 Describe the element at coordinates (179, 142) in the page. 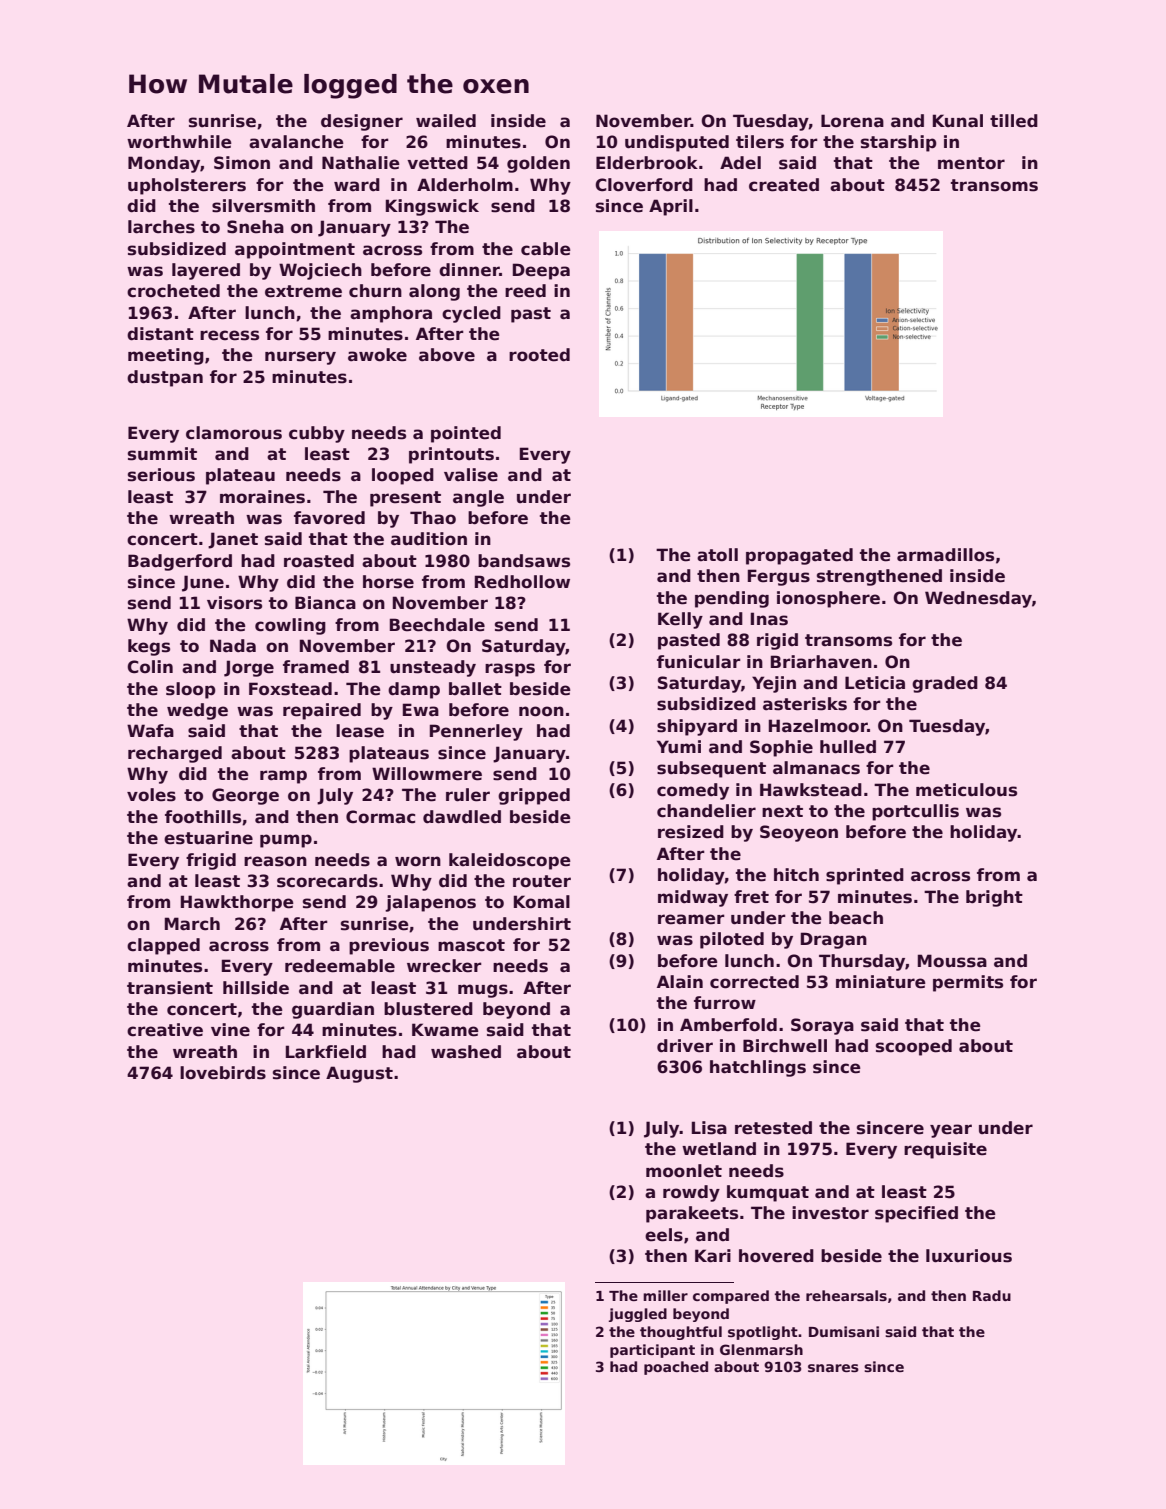

I see `worthwhile` at that location.
